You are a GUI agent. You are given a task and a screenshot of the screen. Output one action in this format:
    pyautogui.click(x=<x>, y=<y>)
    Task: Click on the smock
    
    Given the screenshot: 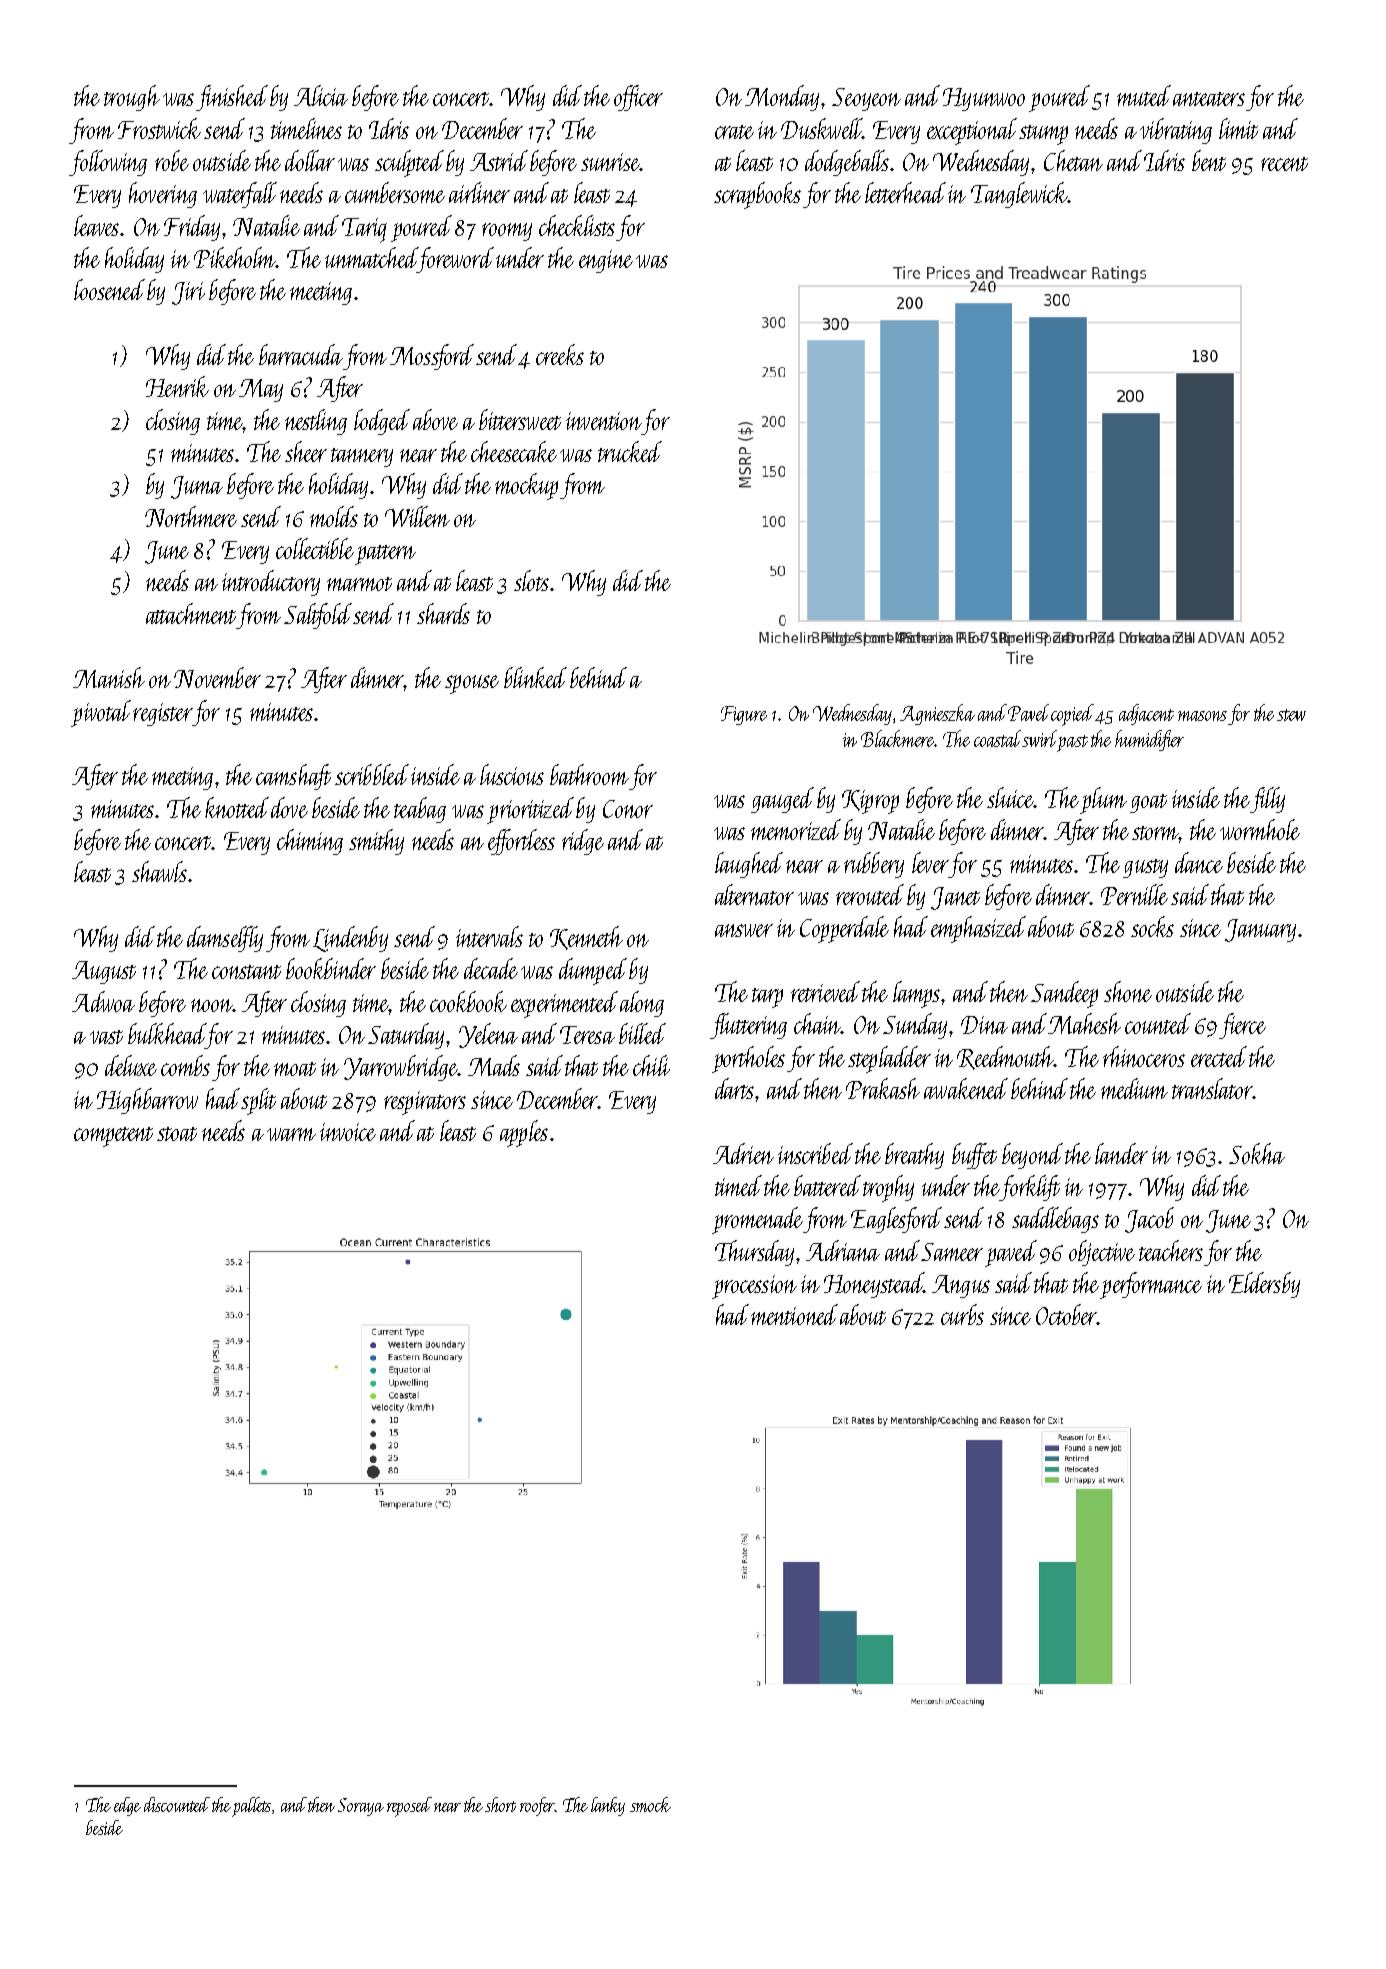 What is the action you would take?
    pyautogui.click(x=650, y=1804)
